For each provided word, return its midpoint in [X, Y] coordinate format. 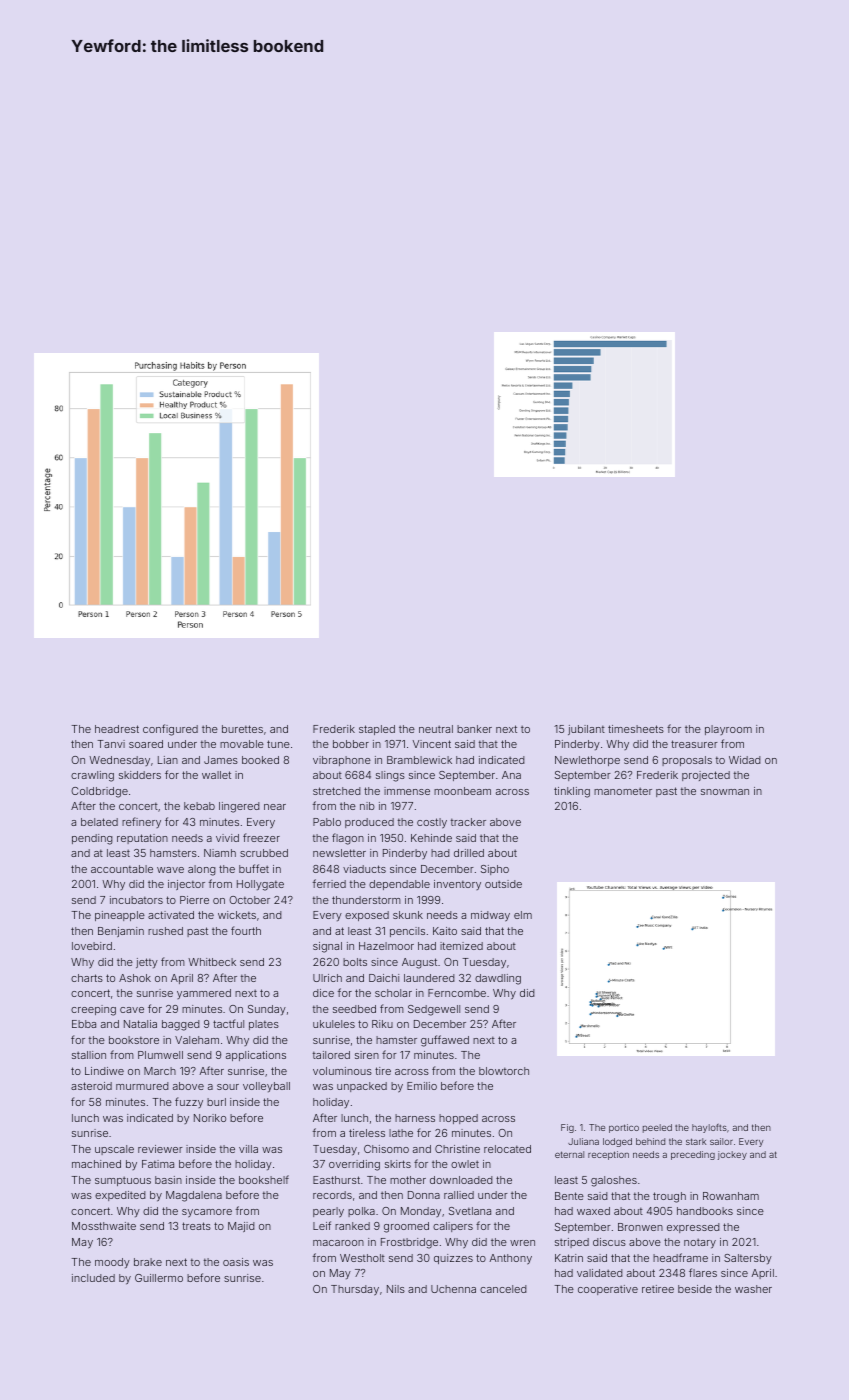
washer [753, 1289]
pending [92, 839]
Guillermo [159, 1278]
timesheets [636, 729]
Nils [396, 1289]
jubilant [586, 730]
